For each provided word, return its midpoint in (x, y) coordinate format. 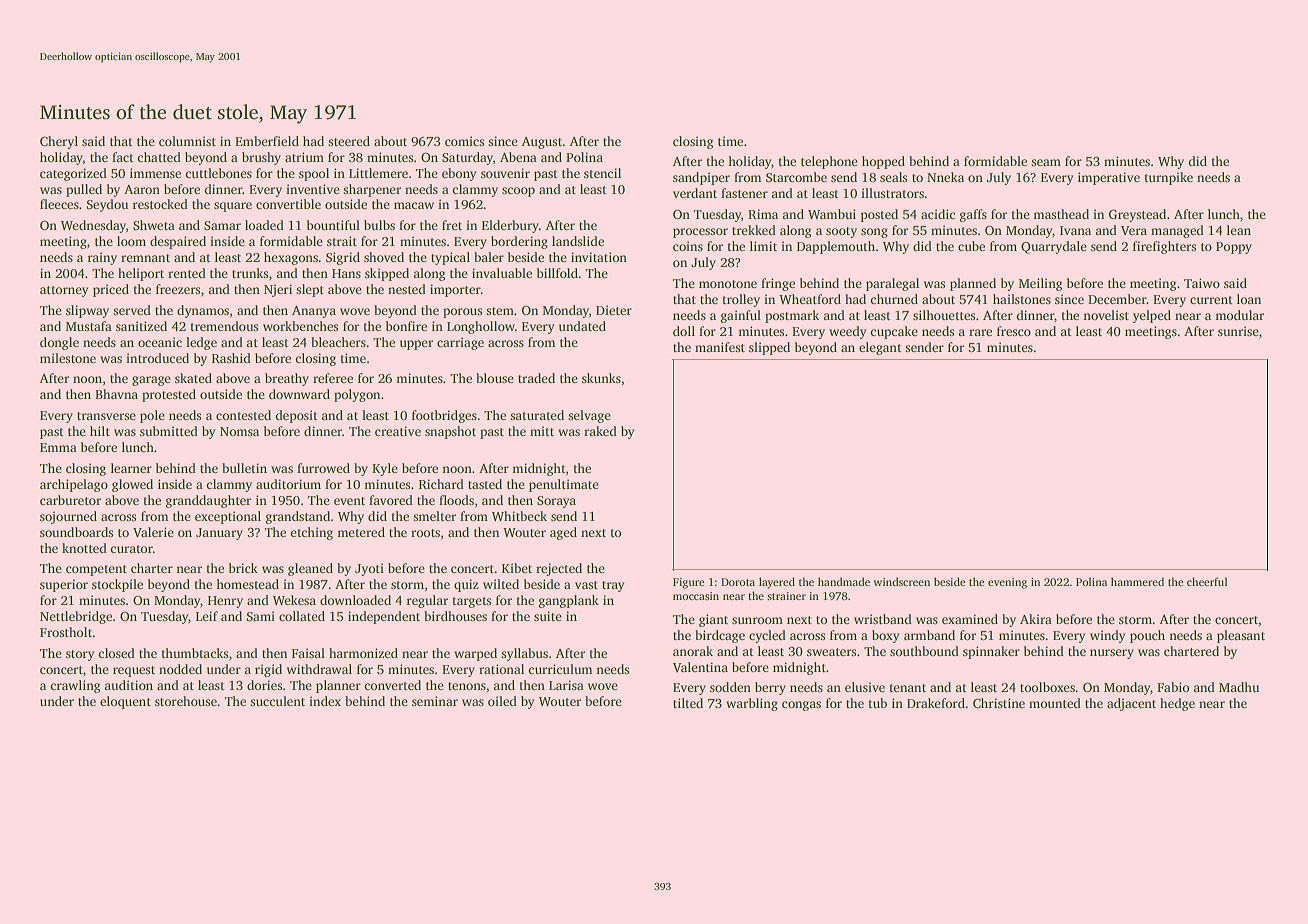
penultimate (564, 485)
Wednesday (93, 226)
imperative (1109, 178)
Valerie (153, 532)
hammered (1137, 581)
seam (1046, 162)
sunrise (1238, 331)
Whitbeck (519, 516)
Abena (518, 157)
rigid (268, 670)
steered (349, 141)
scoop (518, 192)
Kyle (385, 469)
